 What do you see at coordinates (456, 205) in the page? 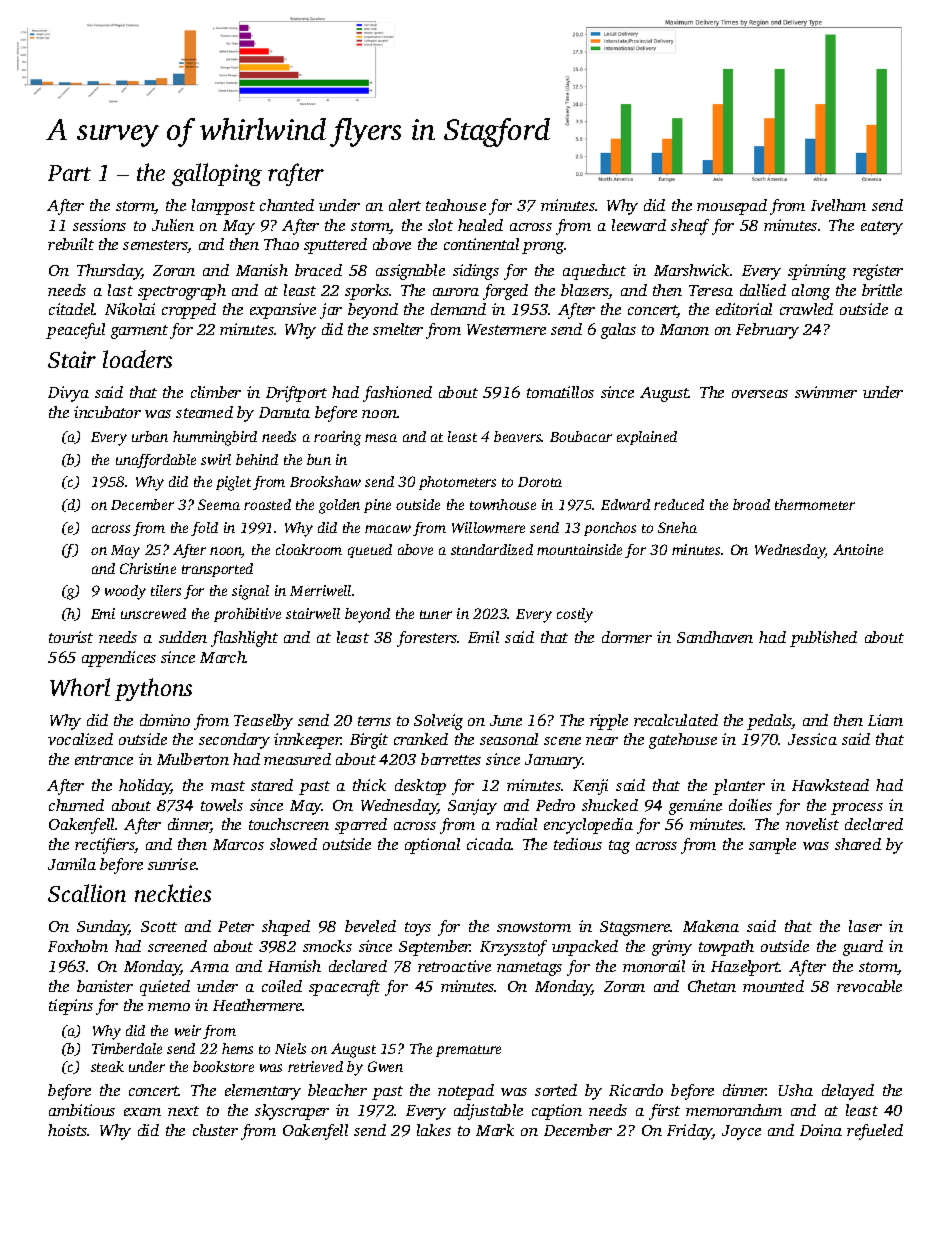
I see `teahouse` at bounding box center [456, 205].
